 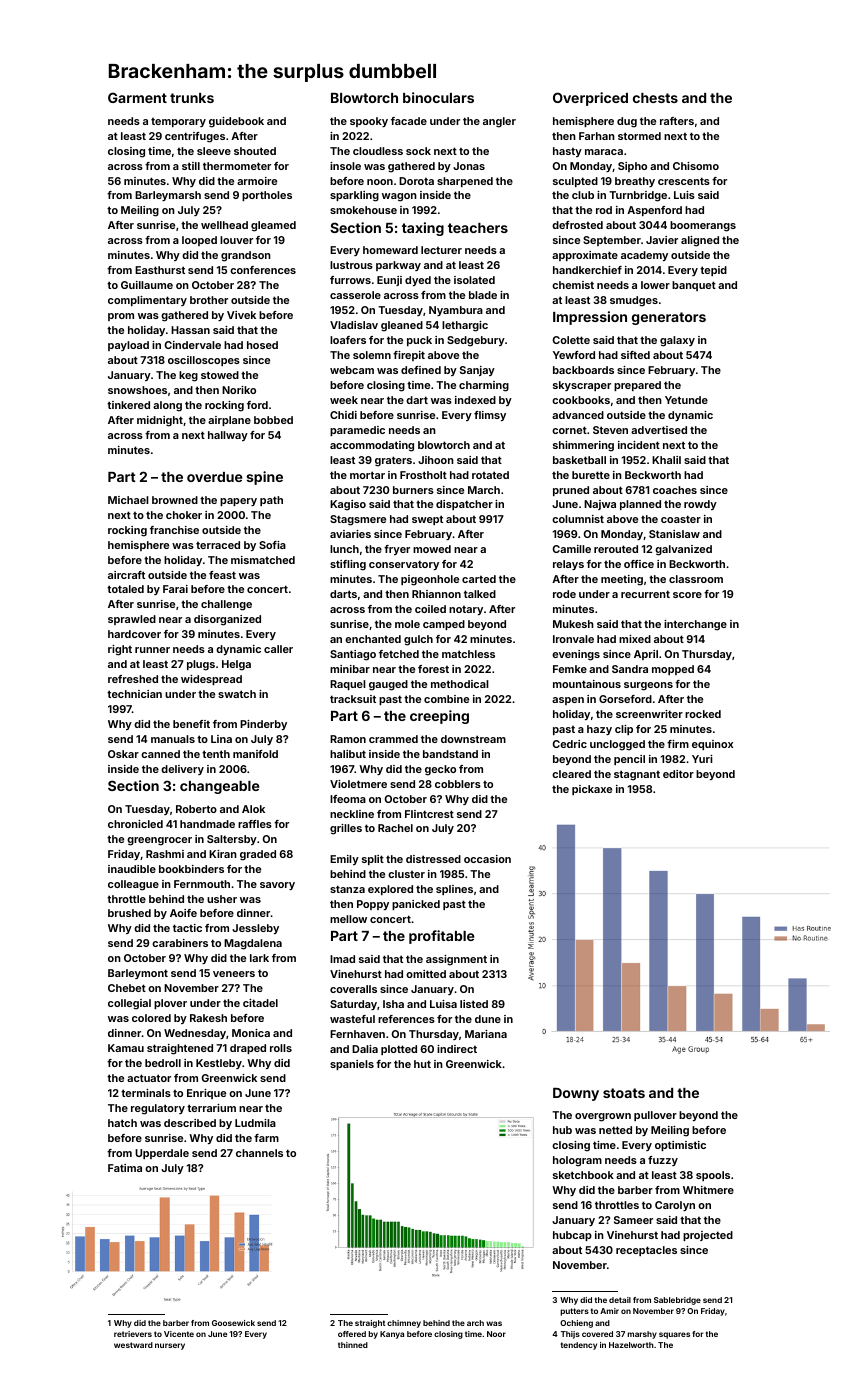 I want to click on pickaxe, so click(x=592, y=790).
